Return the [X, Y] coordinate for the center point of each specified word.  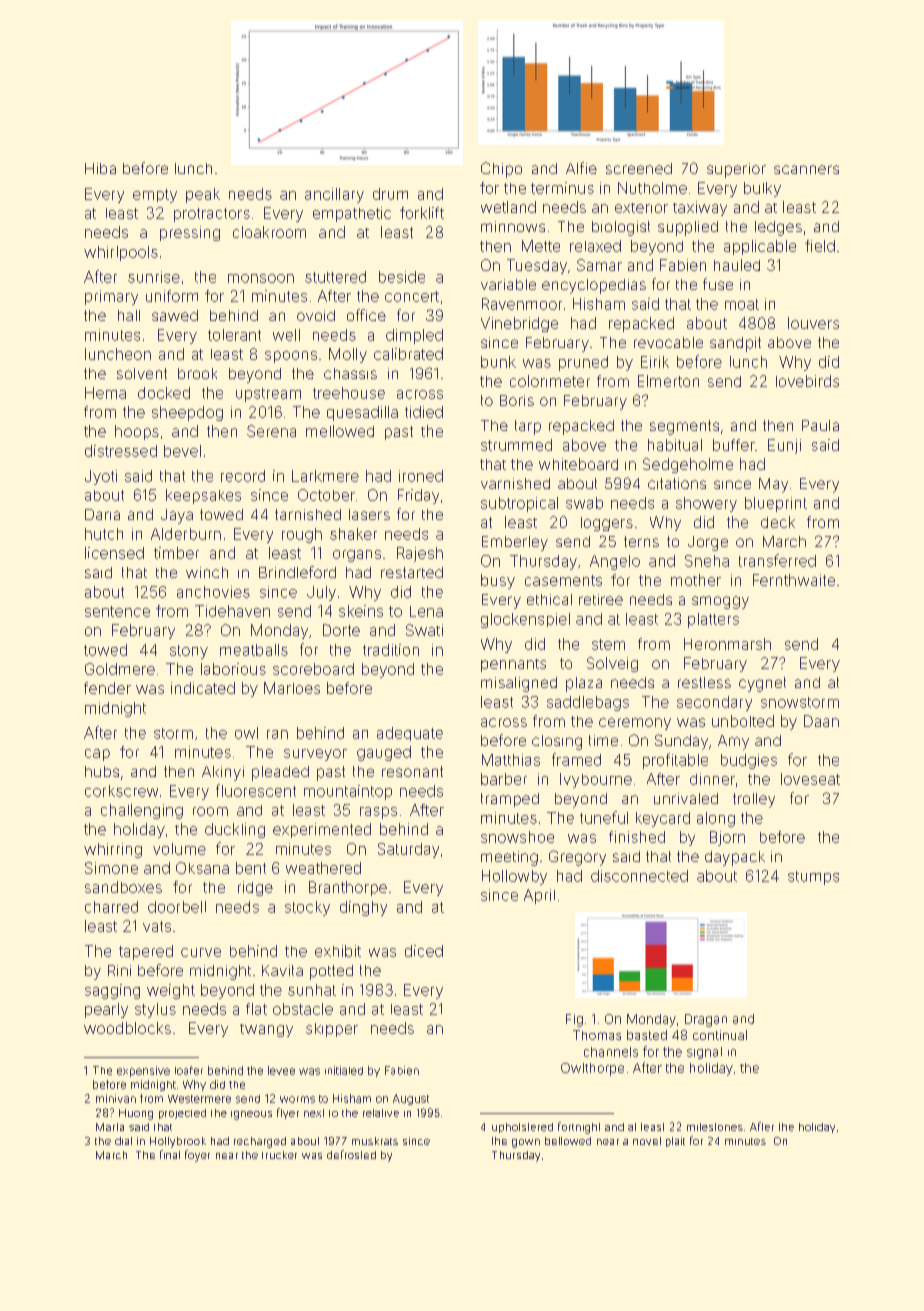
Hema [105, 393]
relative [381, 1113]
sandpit [735, 344]
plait [675, 1142]
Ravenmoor [522, 304]
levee [281, 1070]
